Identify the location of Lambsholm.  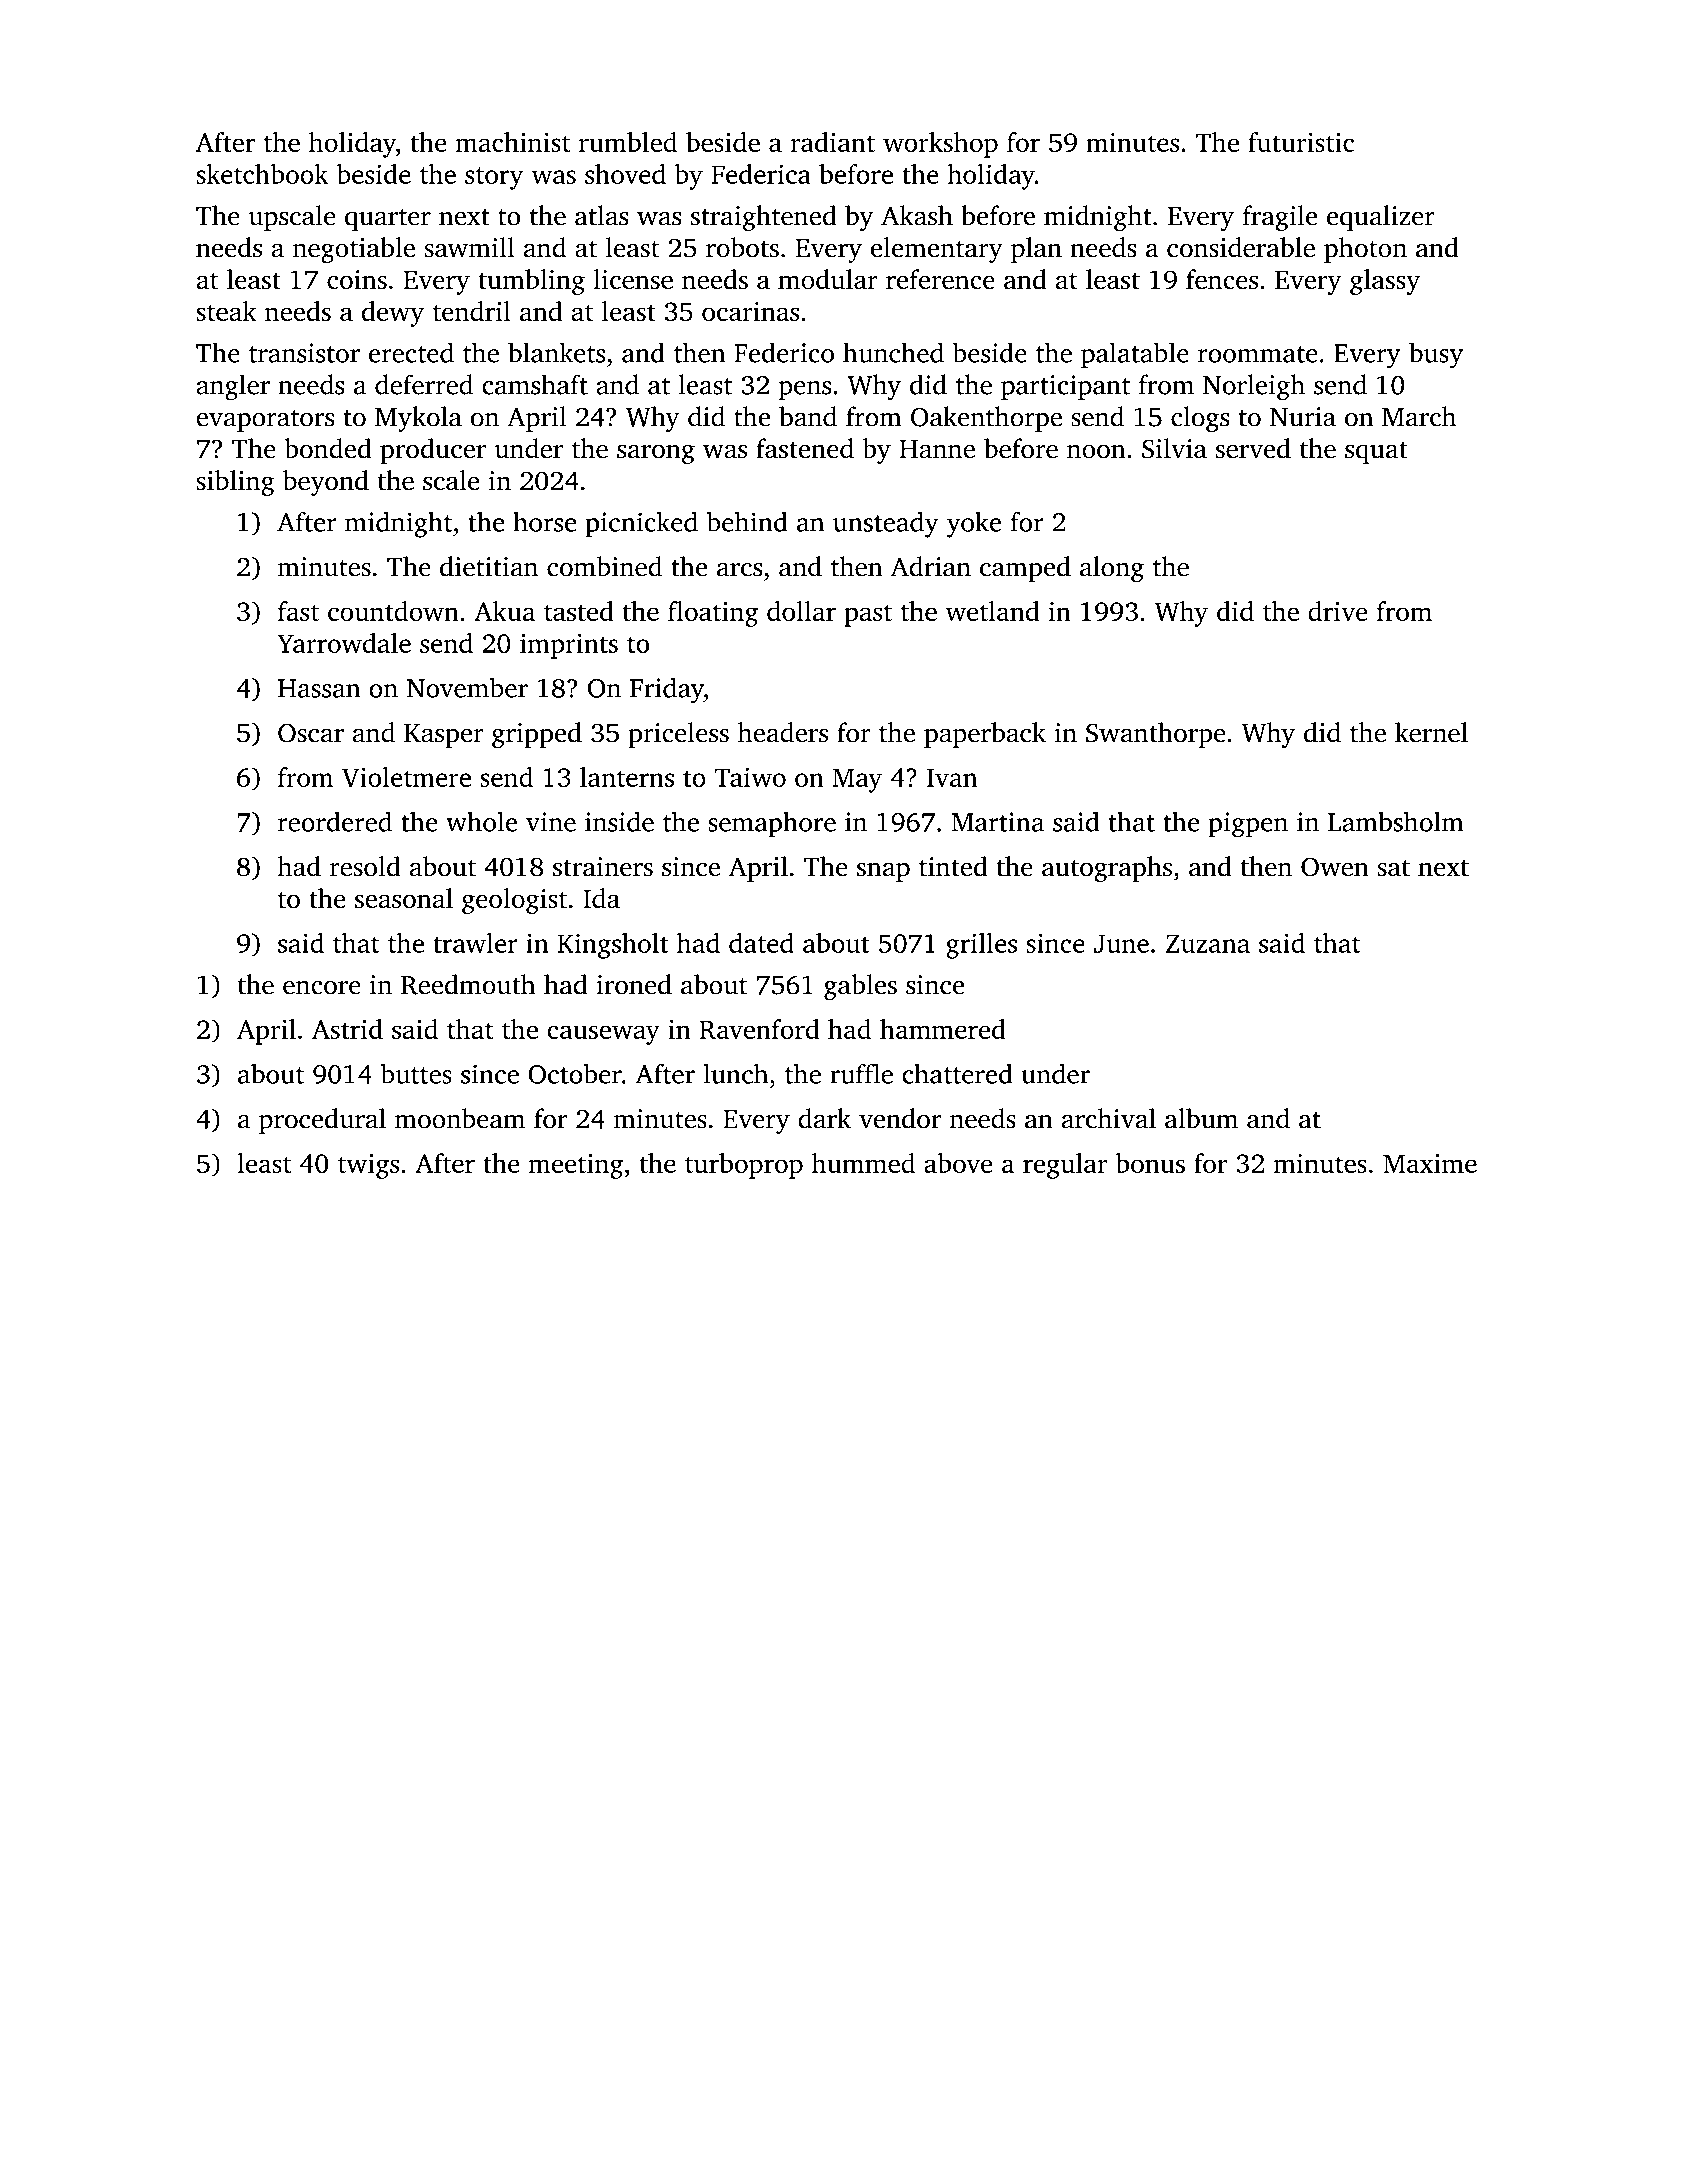
(1396, 821).
